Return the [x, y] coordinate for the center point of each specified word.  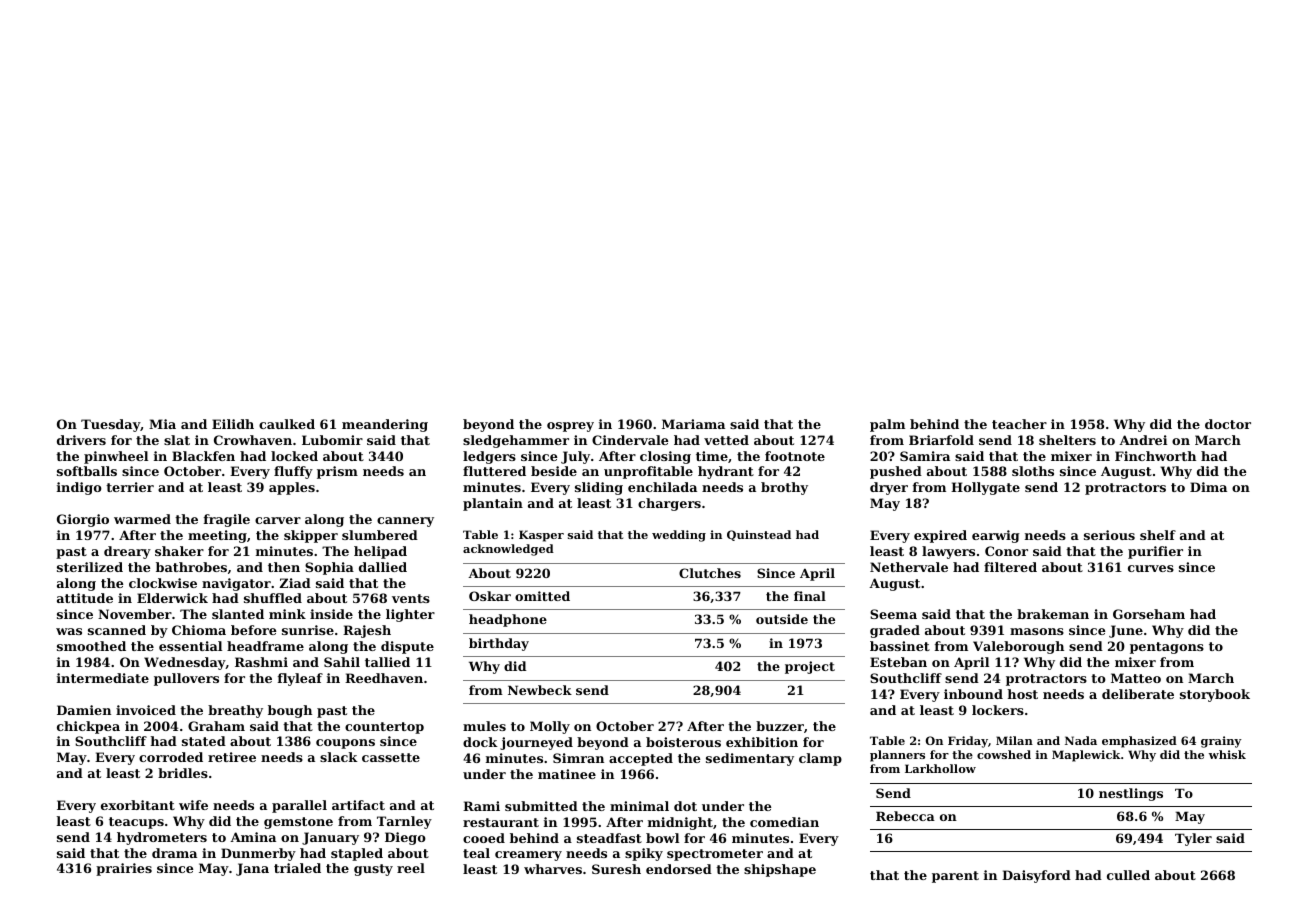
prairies [124, 869]
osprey [570, 427]
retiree [232, 757]
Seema [893, 614]
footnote [795, 456]
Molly [550, 727]
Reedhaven [384, 678]
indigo [79, 488]
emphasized [1139, 742]
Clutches [710, 573]
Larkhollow [940, 768]
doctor [1228, 424]
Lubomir [332, 440]
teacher [1019, 424]
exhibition [762, 742]
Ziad [295, 583]
